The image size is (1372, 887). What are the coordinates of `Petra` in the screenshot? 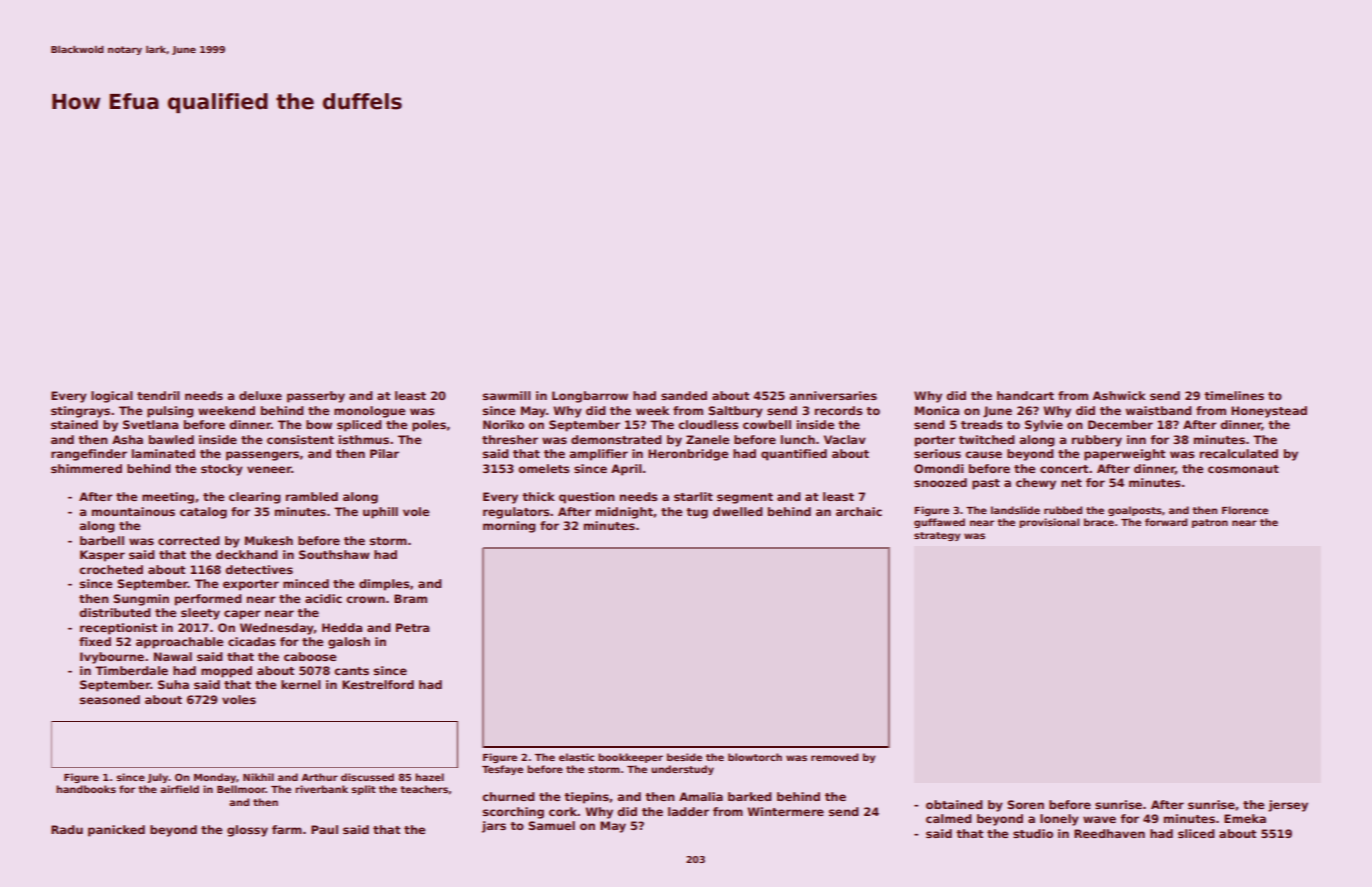 It's located at (412, 627).
